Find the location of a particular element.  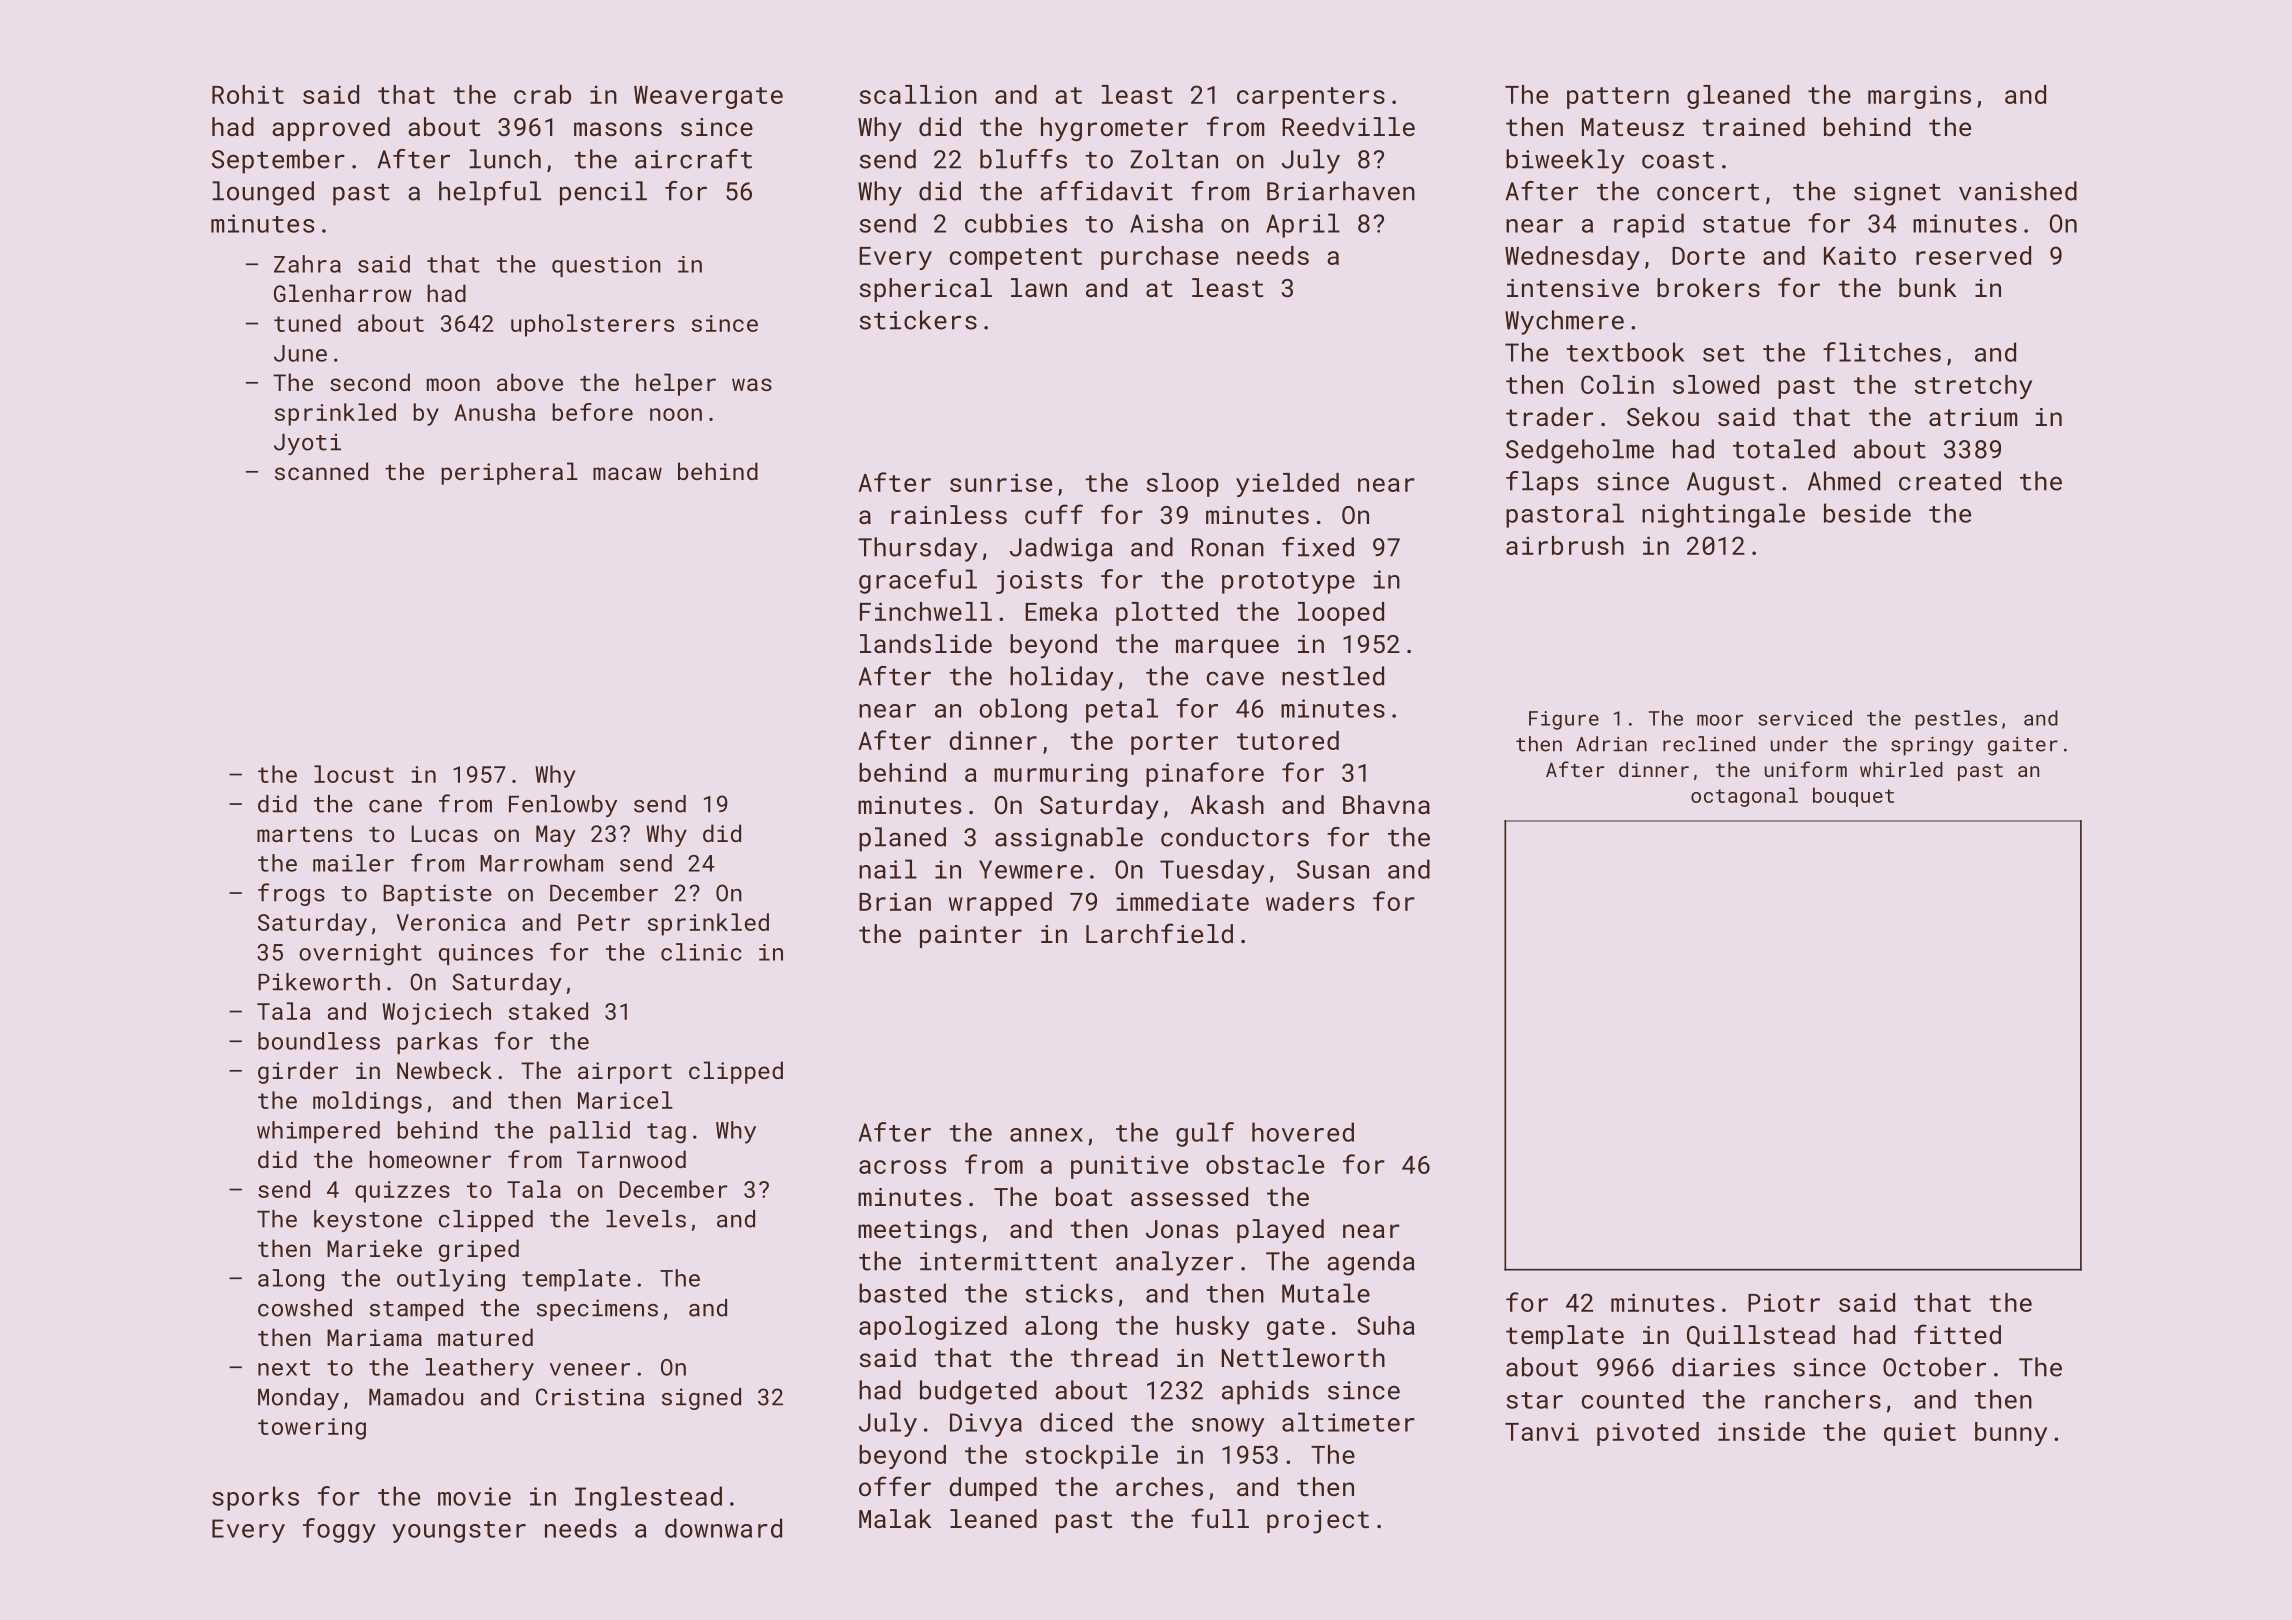

Petr is located at coordinates (604, 922).
